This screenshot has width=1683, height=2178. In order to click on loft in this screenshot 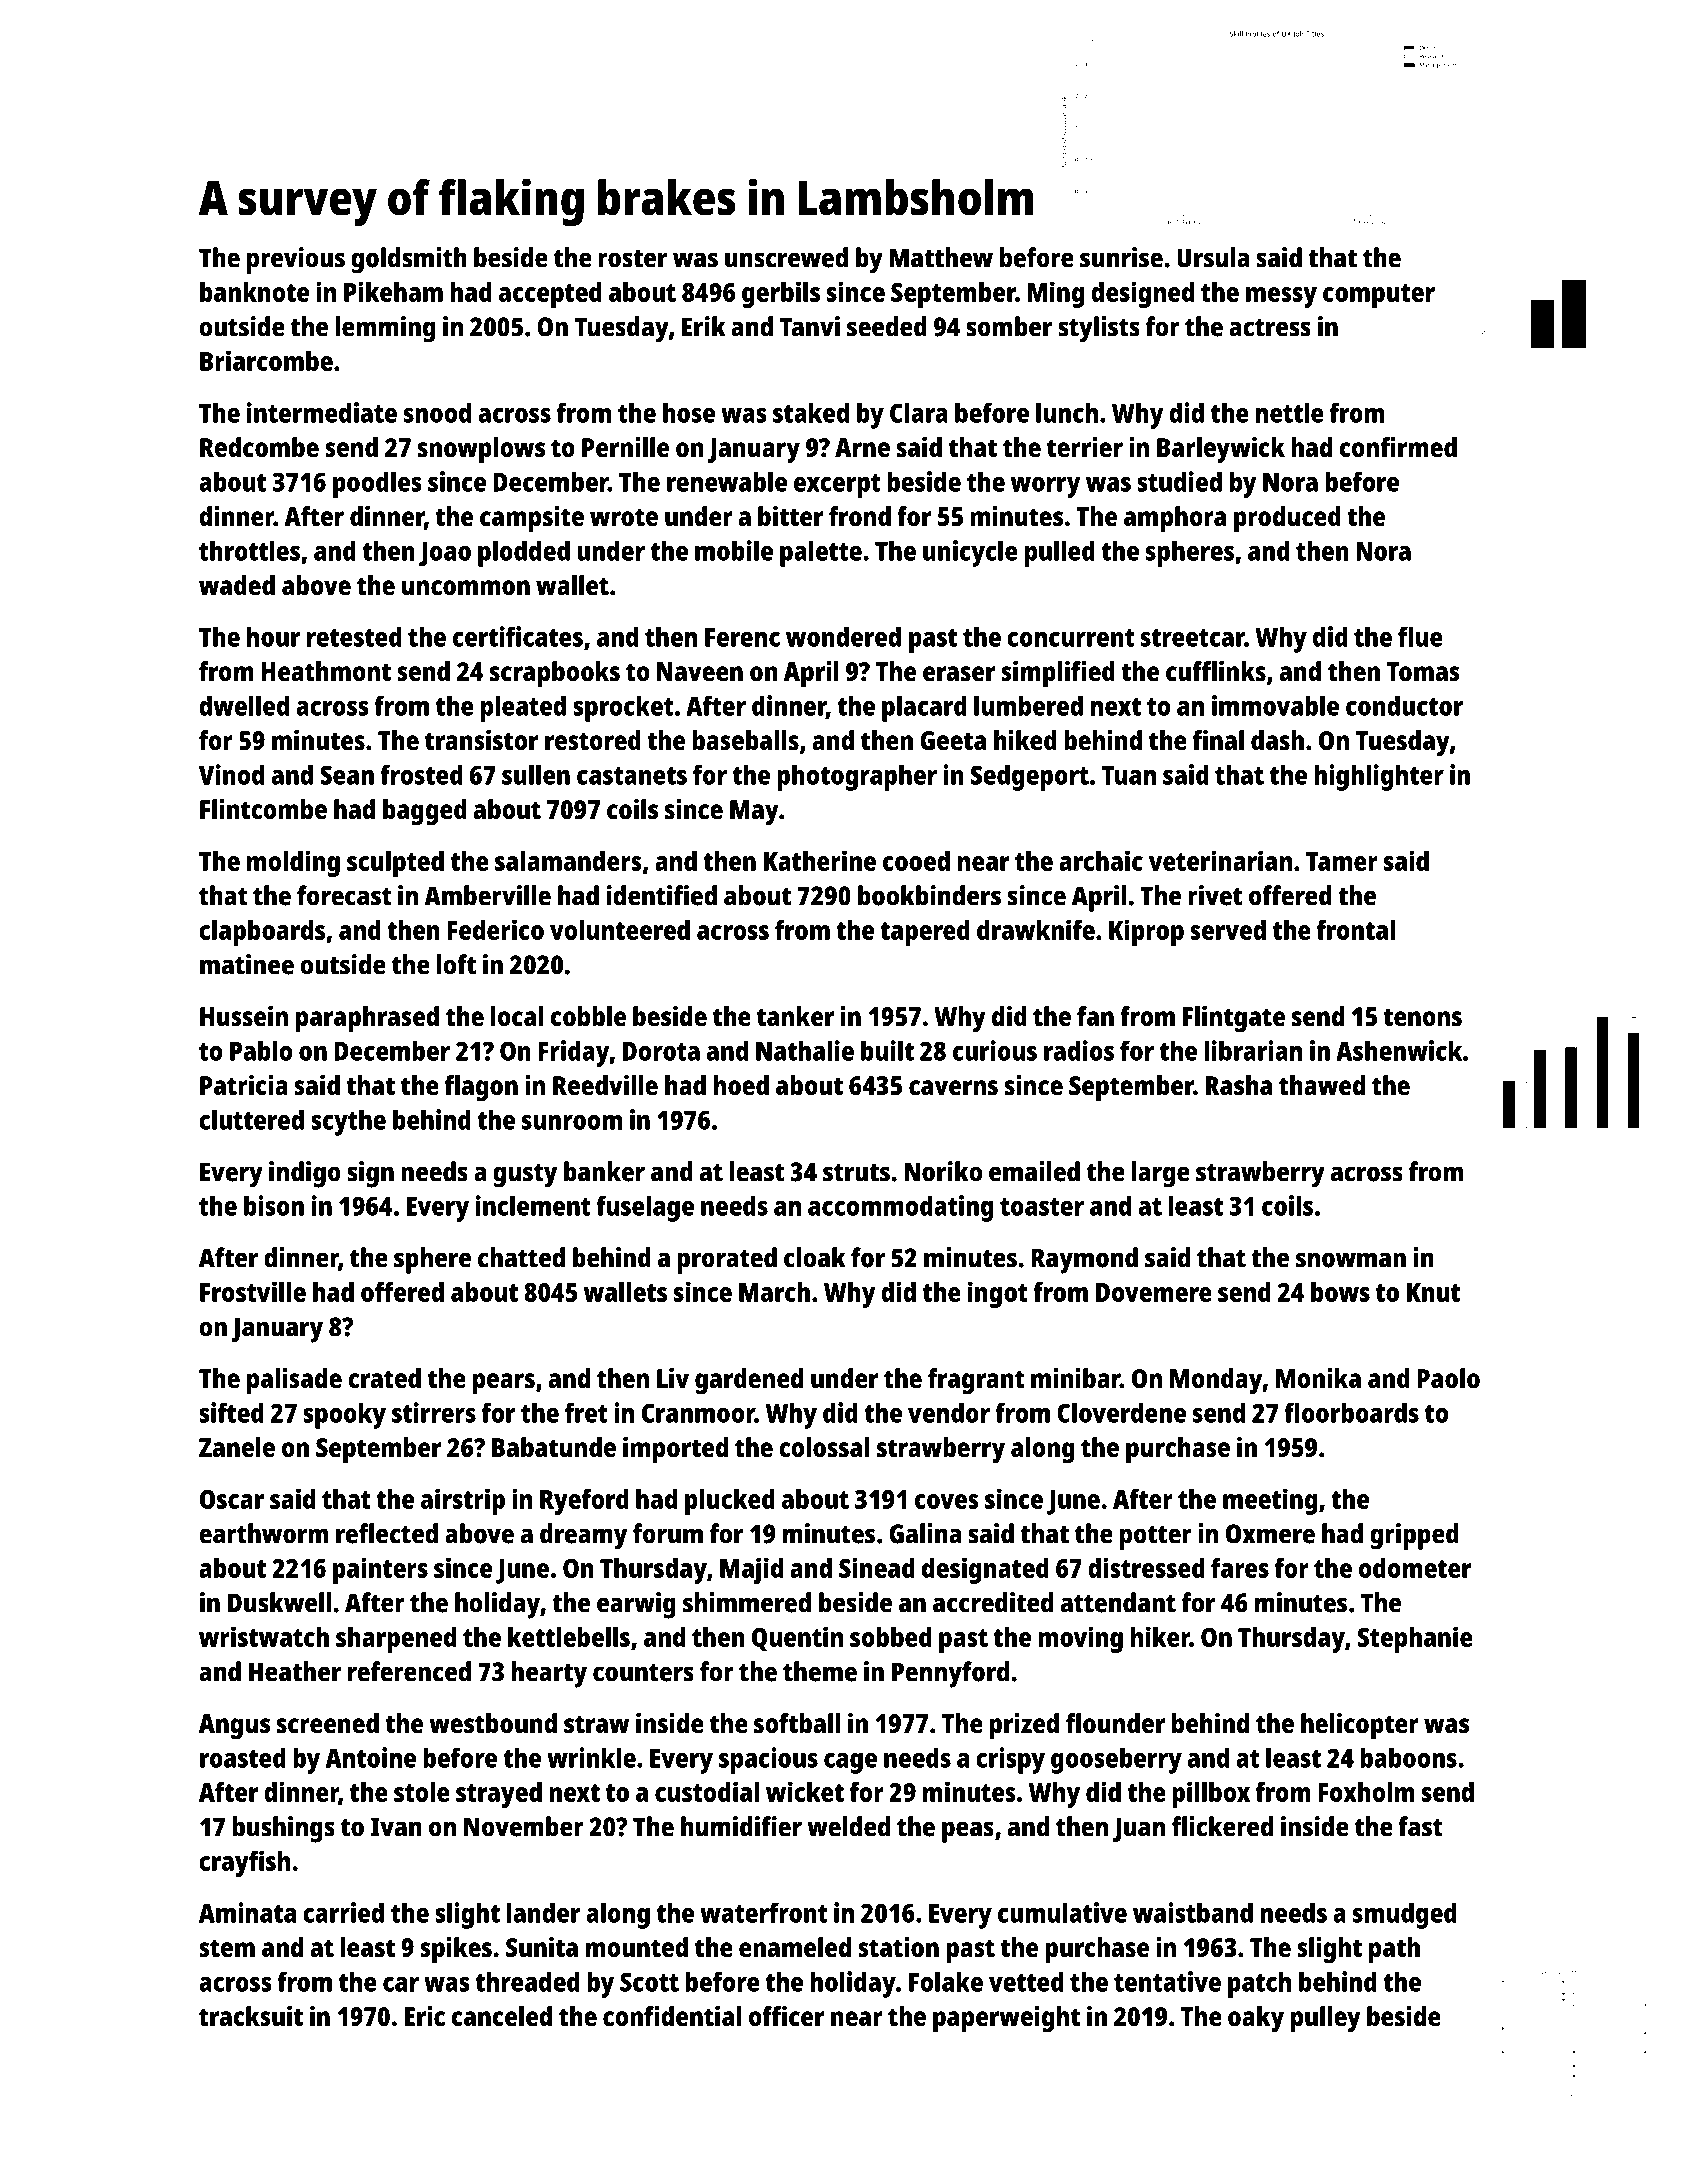, I will do `click(456, 964)`.
